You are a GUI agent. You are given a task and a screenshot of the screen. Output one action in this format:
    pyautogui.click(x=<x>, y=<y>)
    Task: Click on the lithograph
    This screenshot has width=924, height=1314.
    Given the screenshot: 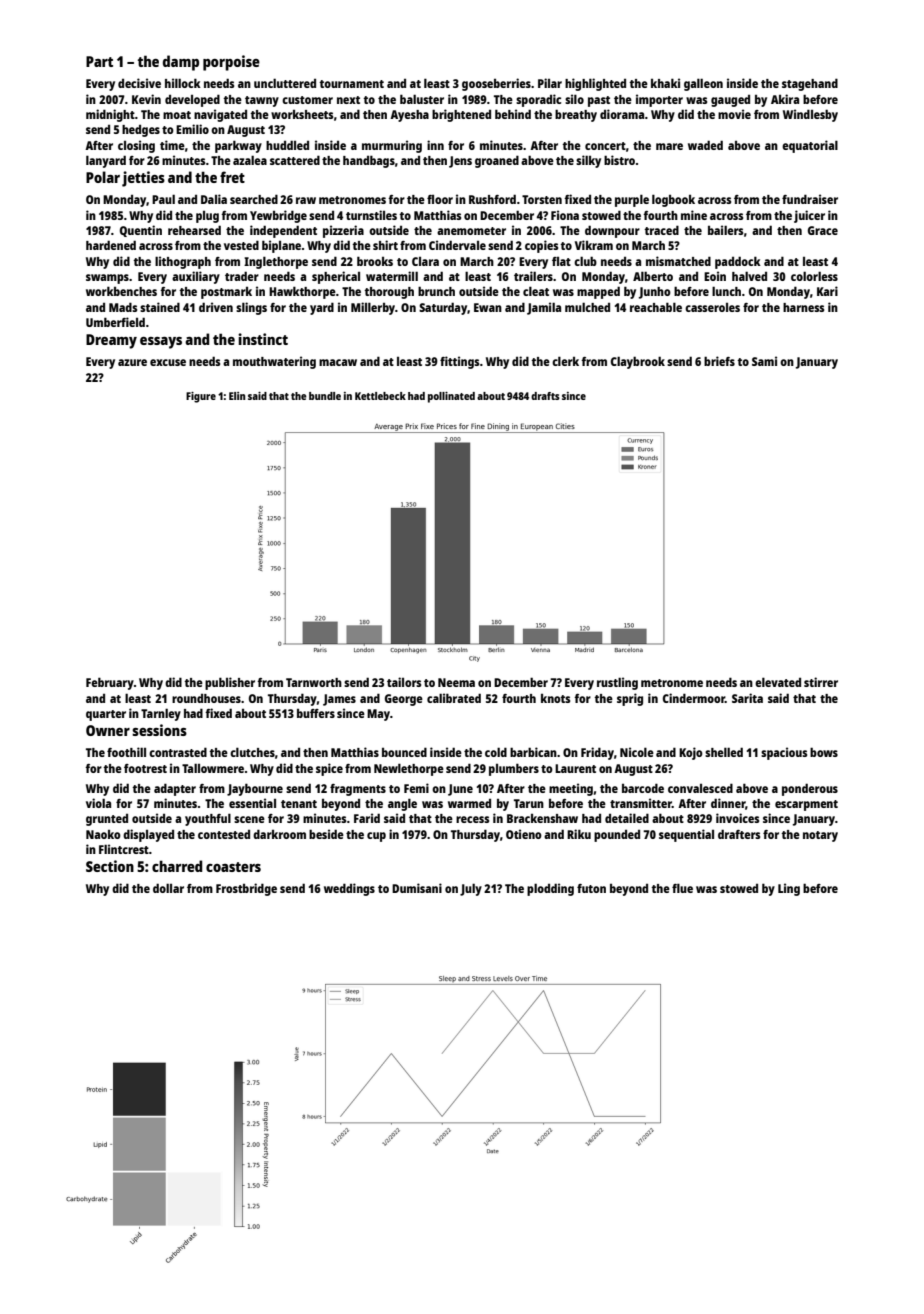 What is the action you would take?
    pyautogui.click(x=183, y=262)
